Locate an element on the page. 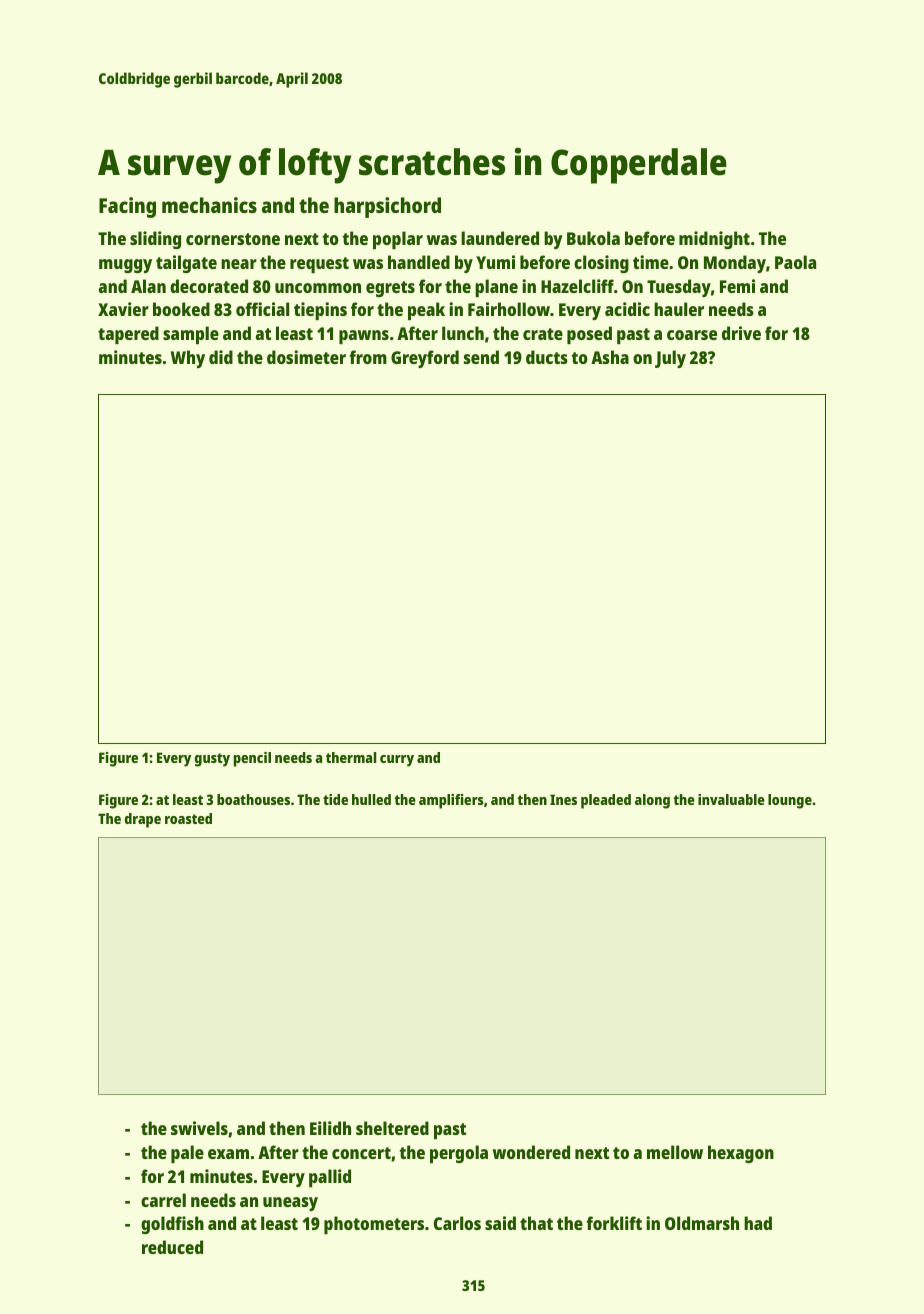 Image resolution: width=924 pixels, height=1314 pixels. lounge is located at coordinates (790, 801).
